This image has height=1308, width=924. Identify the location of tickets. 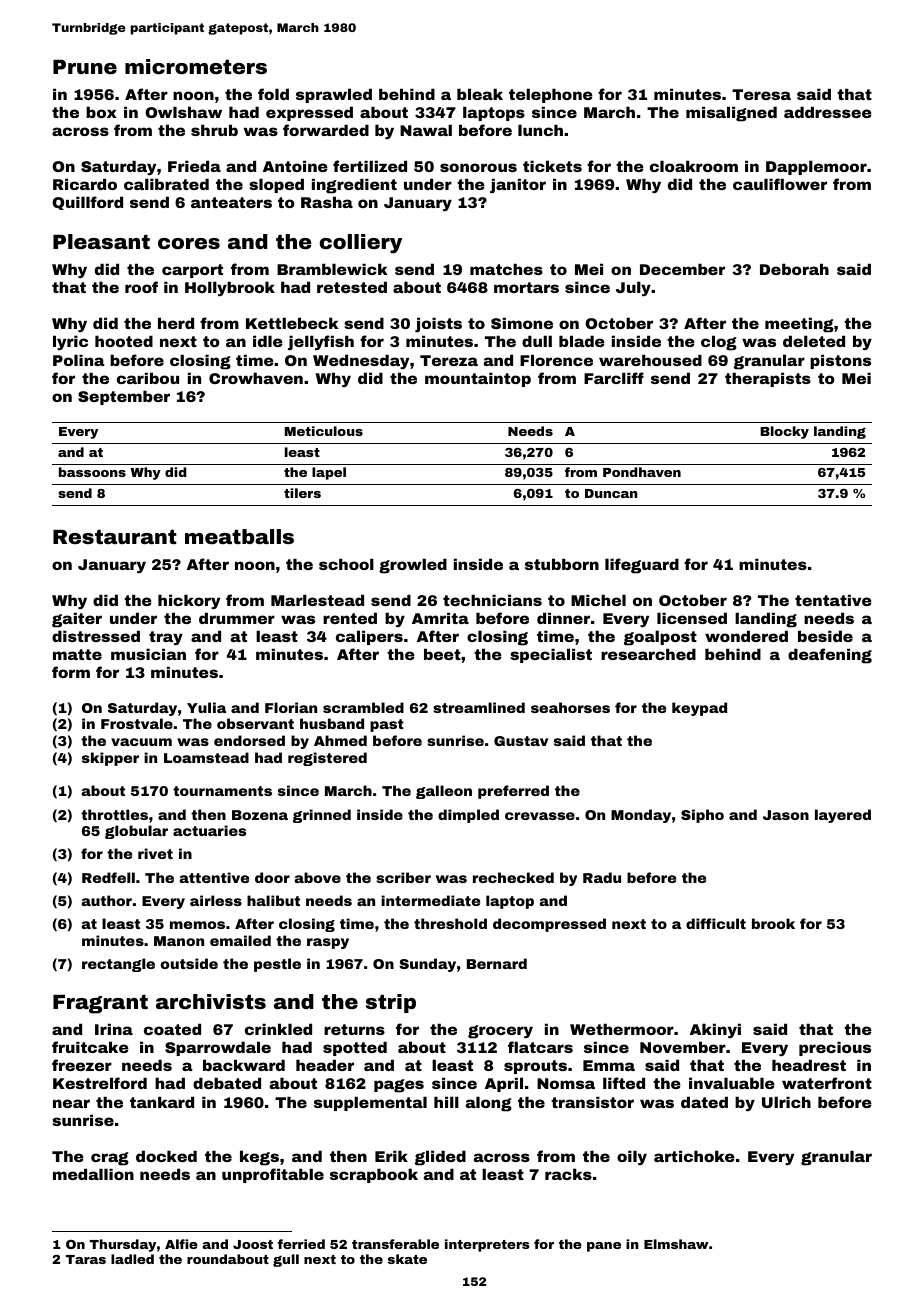
(552, 166).
